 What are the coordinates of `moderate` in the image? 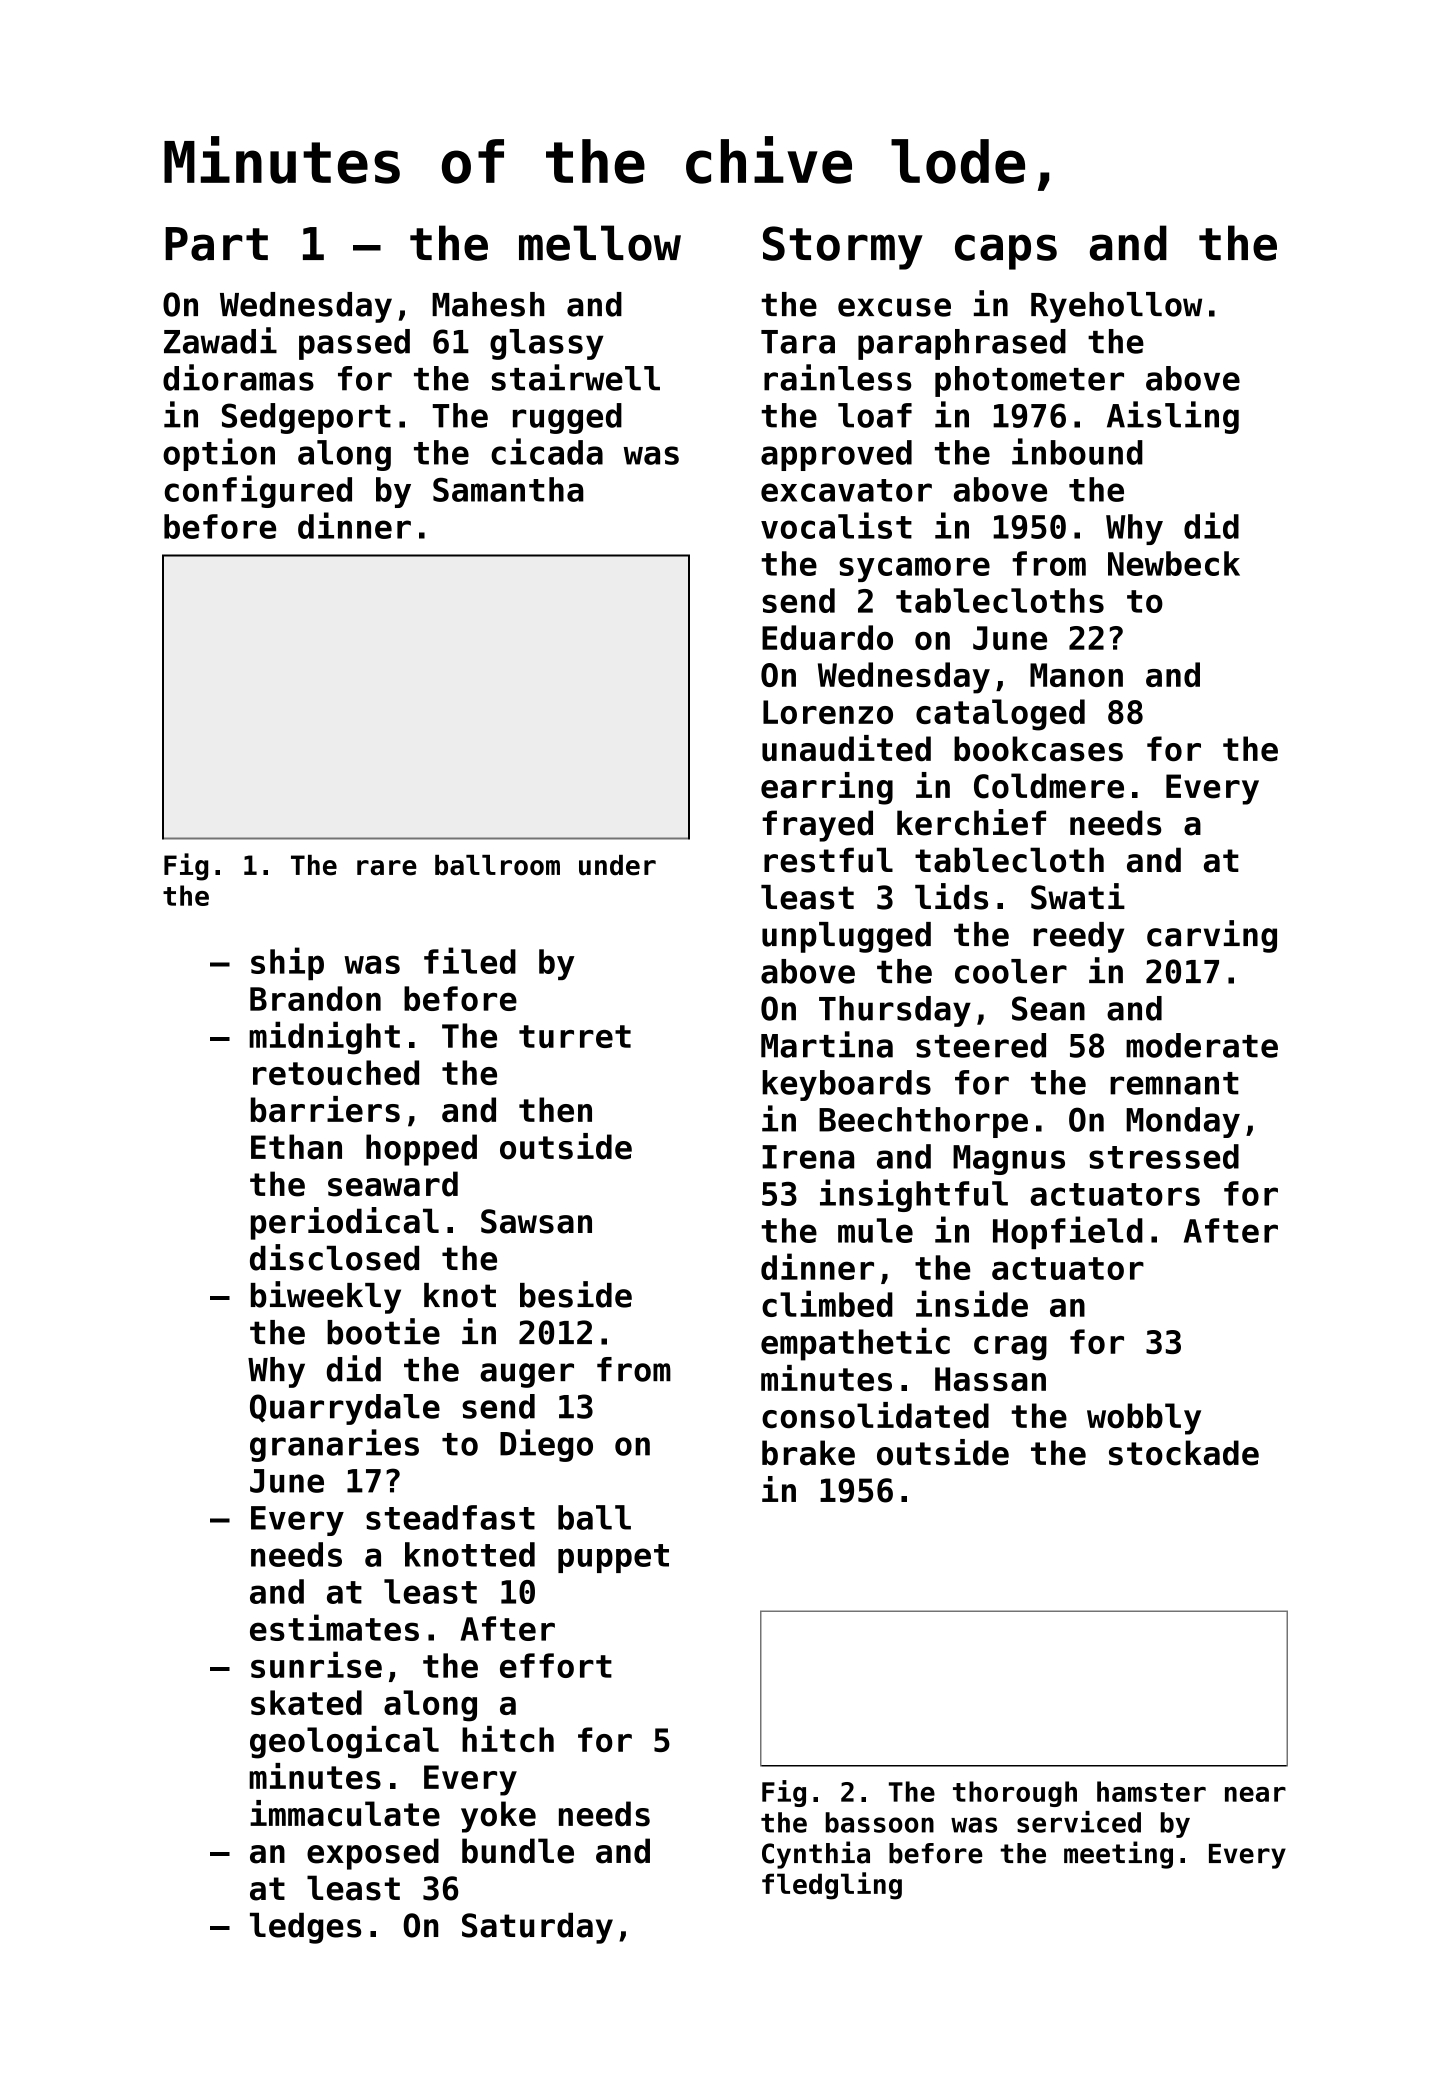 It's located at (1202, 1045).
